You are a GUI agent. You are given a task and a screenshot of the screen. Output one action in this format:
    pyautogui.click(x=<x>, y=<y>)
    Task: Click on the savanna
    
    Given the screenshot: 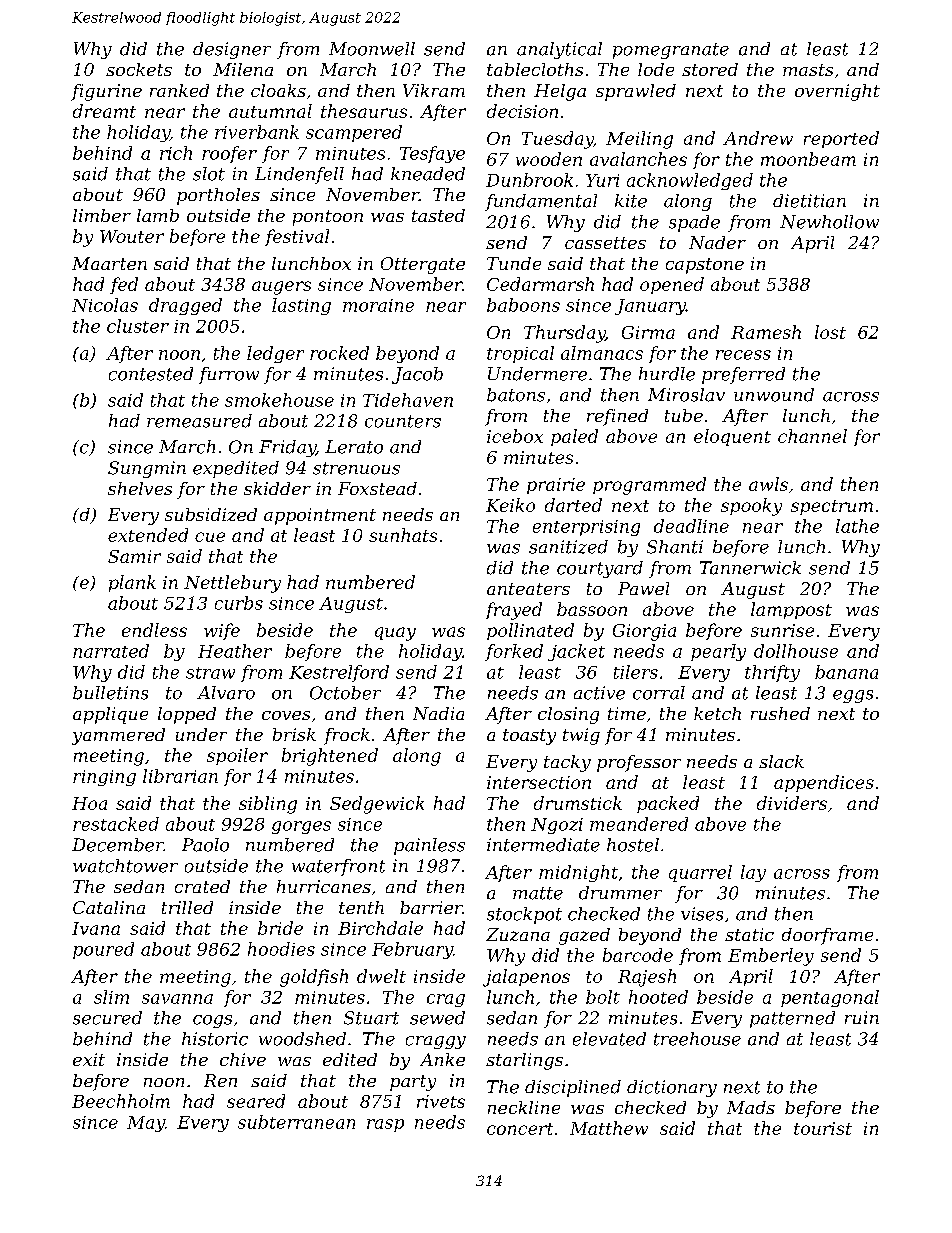 What is the action you would take?
    pyautogui.click(x=177, y=999)
